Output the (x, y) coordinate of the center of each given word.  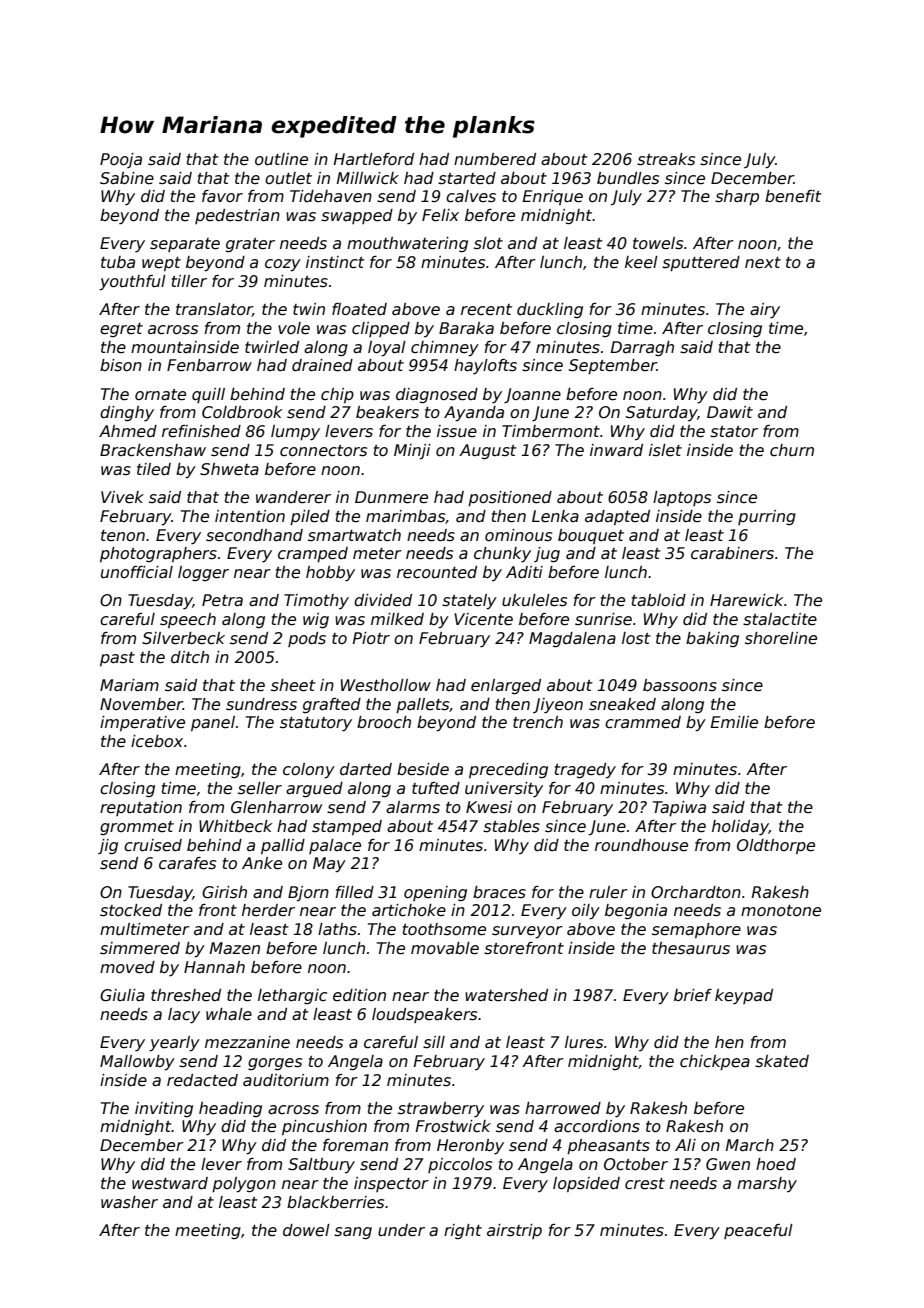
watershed (506, 995)
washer (129, 1202)
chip (337, 395)
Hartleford (374, 159)
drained (322, 365)
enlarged (506, 686)
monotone (781, 911)
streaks (666, 159)
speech (188, 620)
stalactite (780, 619)
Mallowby (137, 1063)
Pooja (121, 160)
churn (792, 450)
